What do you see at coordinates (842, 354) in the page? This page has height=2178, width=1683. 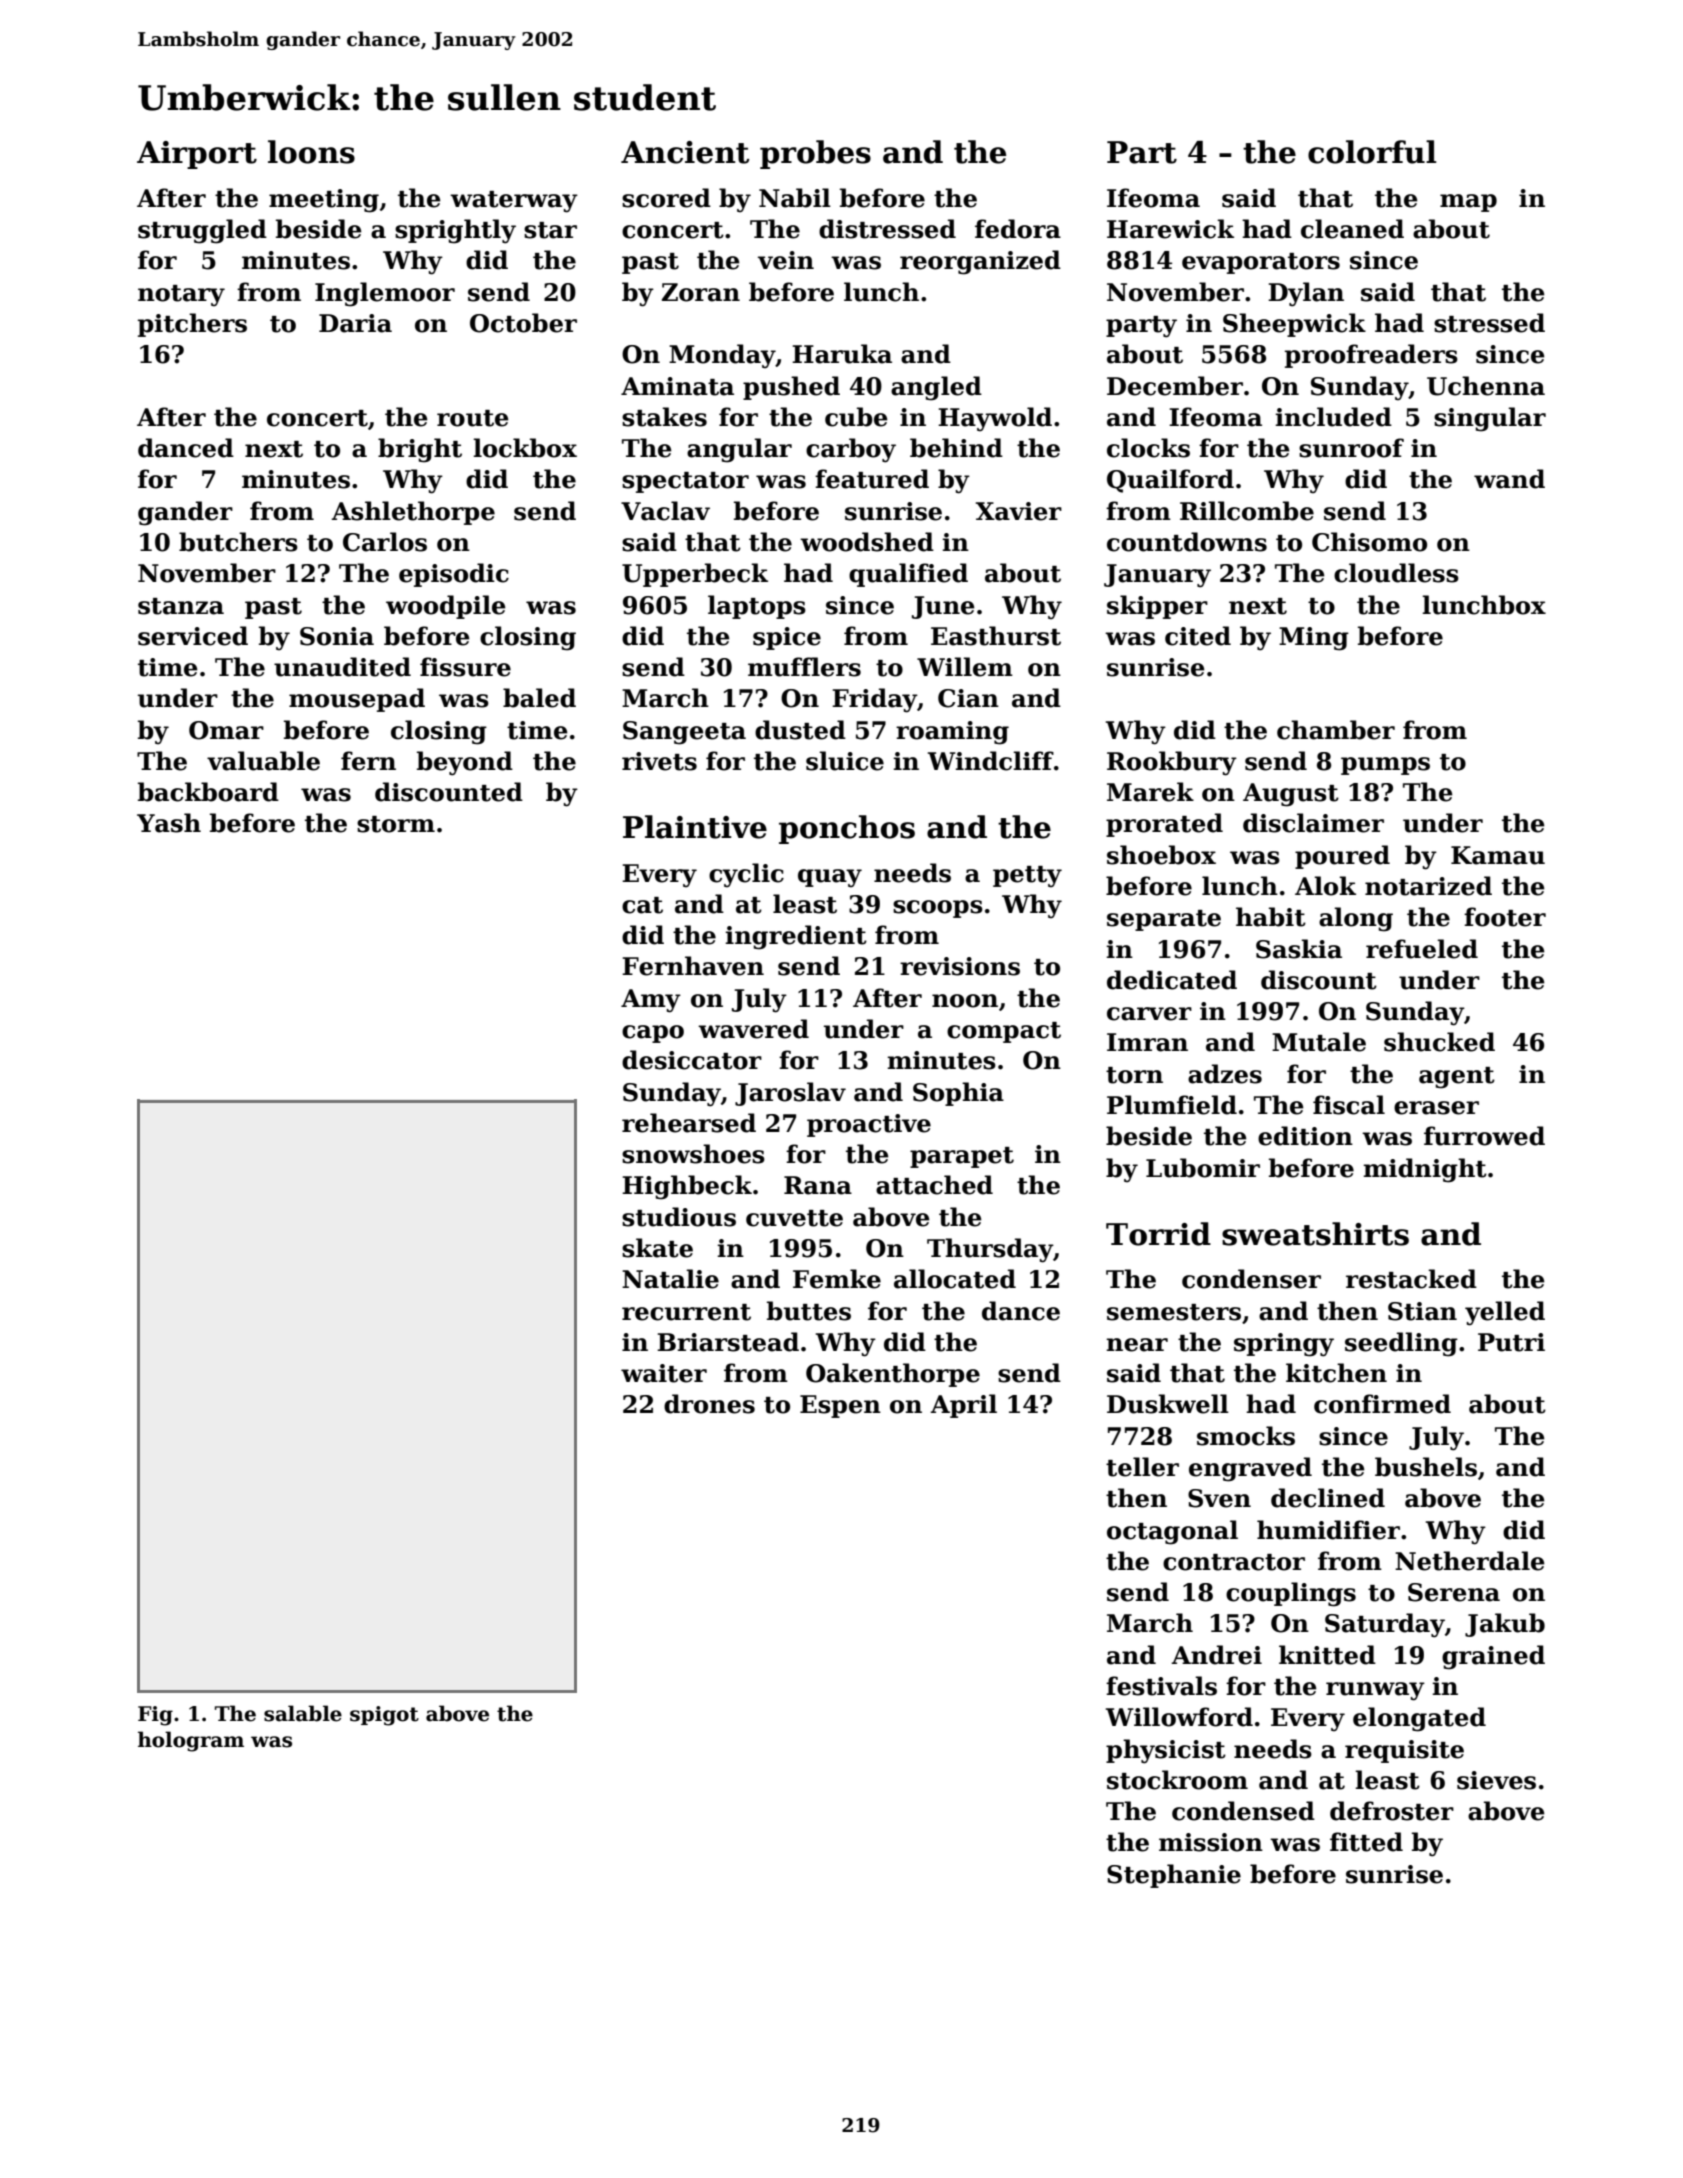 I see `Haruka` at bounding box center [842, 354].
